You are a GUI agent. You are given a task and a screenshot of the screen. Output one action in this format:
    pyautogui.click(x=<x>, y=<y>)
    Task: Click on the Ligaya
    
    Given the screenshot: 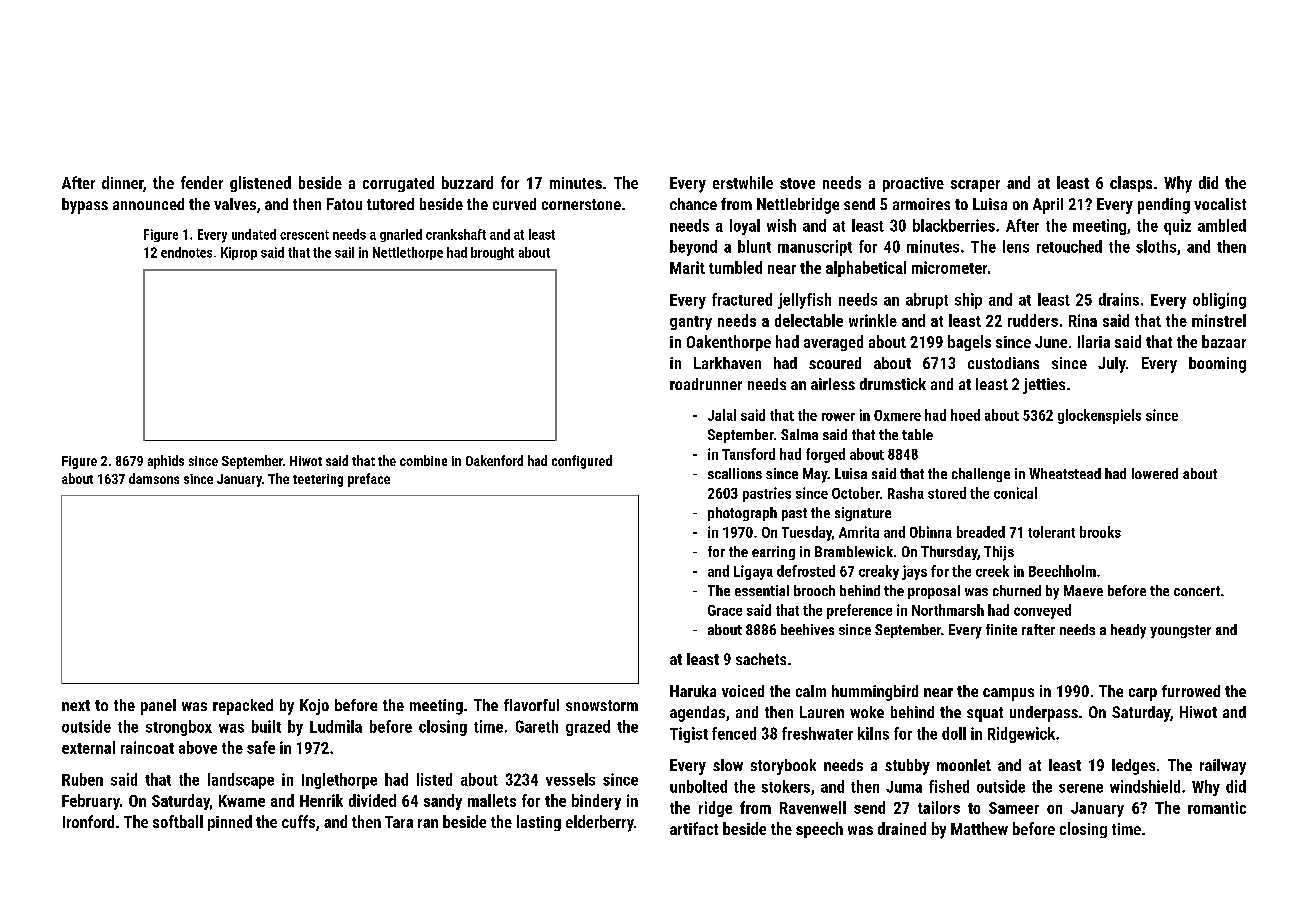 What is the action you would take?
    pyautogui.click(x=753, y=572)
